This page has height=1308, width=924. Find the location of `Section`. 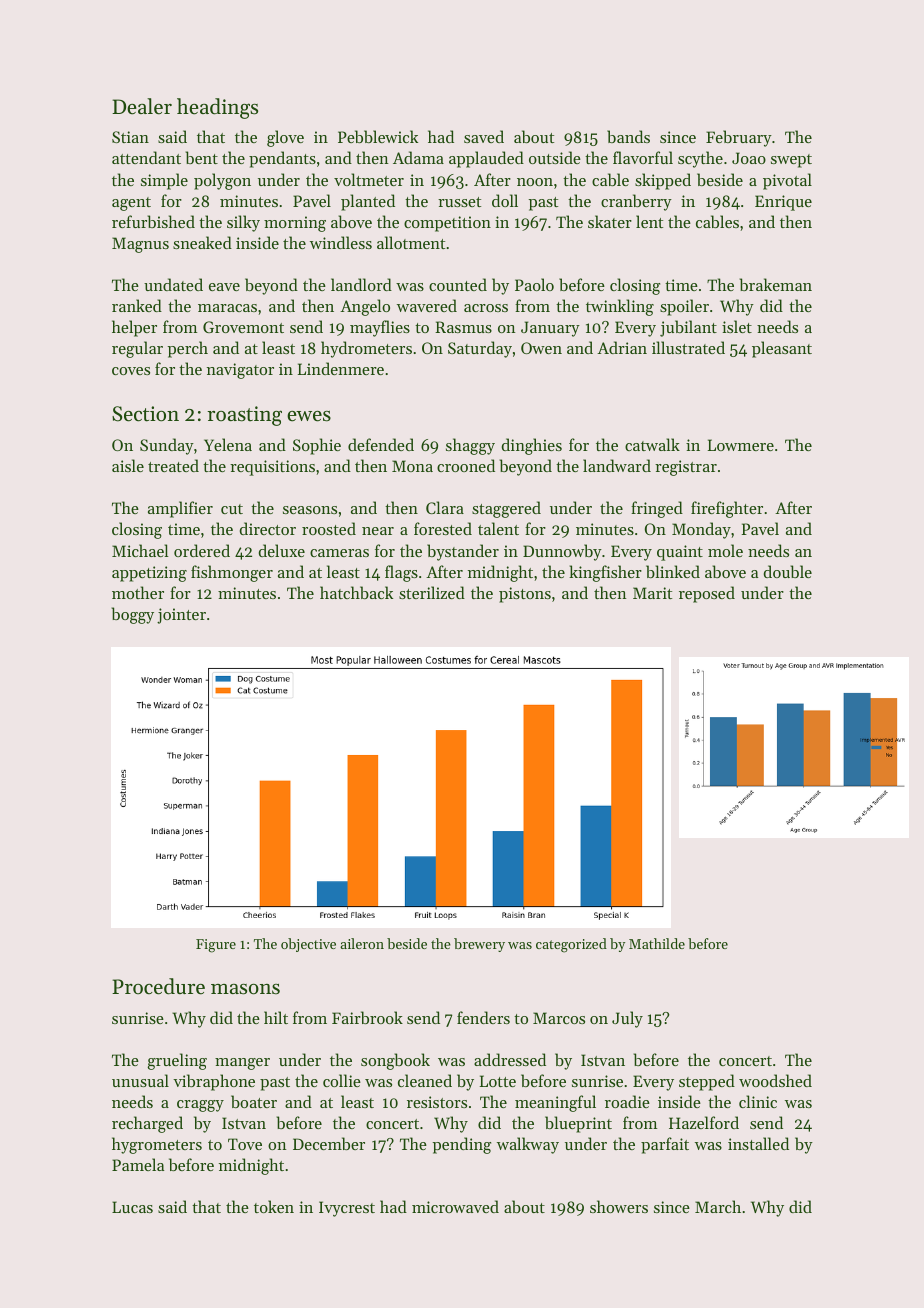

Section is located at coordinates (145, 414).
